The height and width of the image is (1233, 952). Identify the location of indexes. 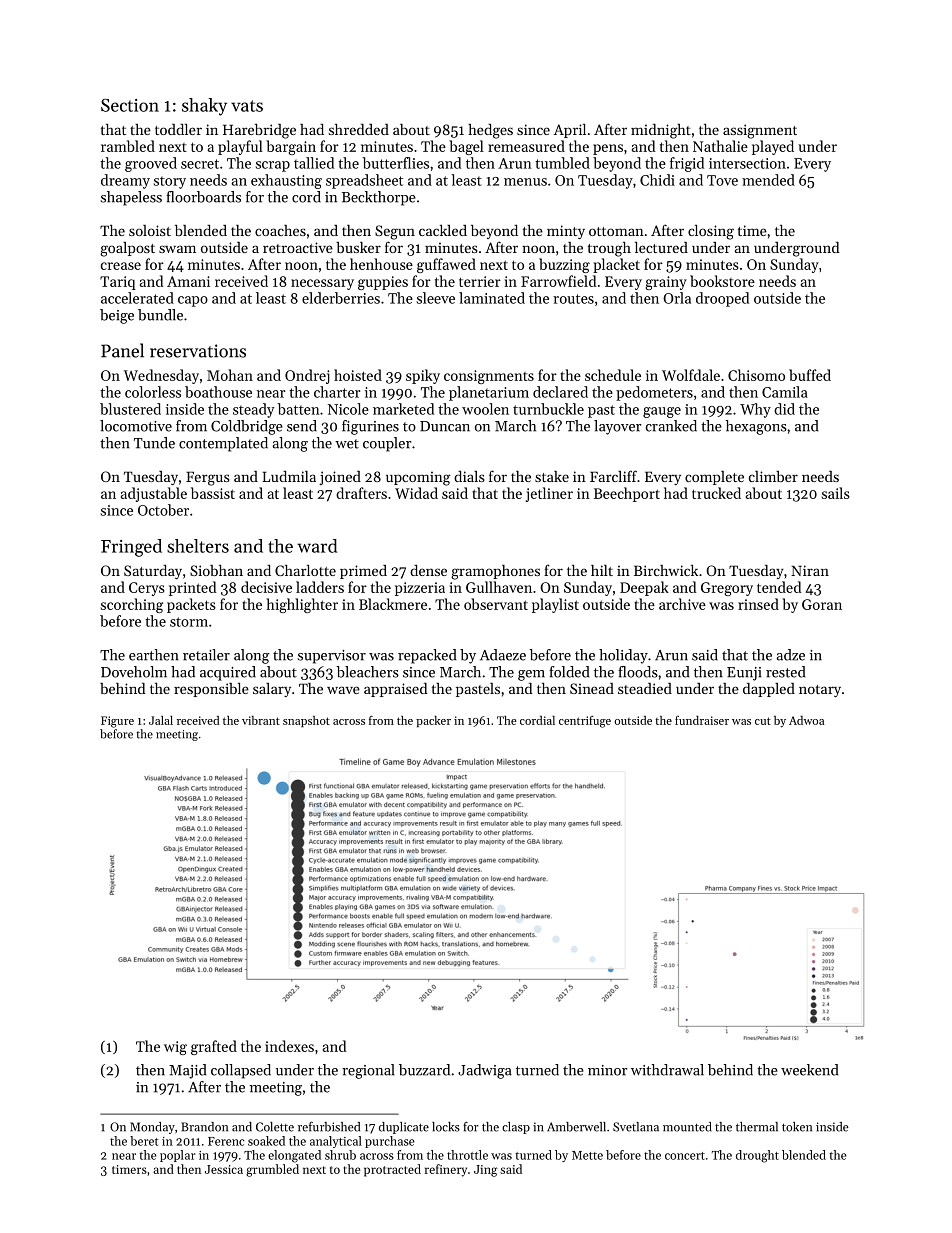
(289, 1046).
